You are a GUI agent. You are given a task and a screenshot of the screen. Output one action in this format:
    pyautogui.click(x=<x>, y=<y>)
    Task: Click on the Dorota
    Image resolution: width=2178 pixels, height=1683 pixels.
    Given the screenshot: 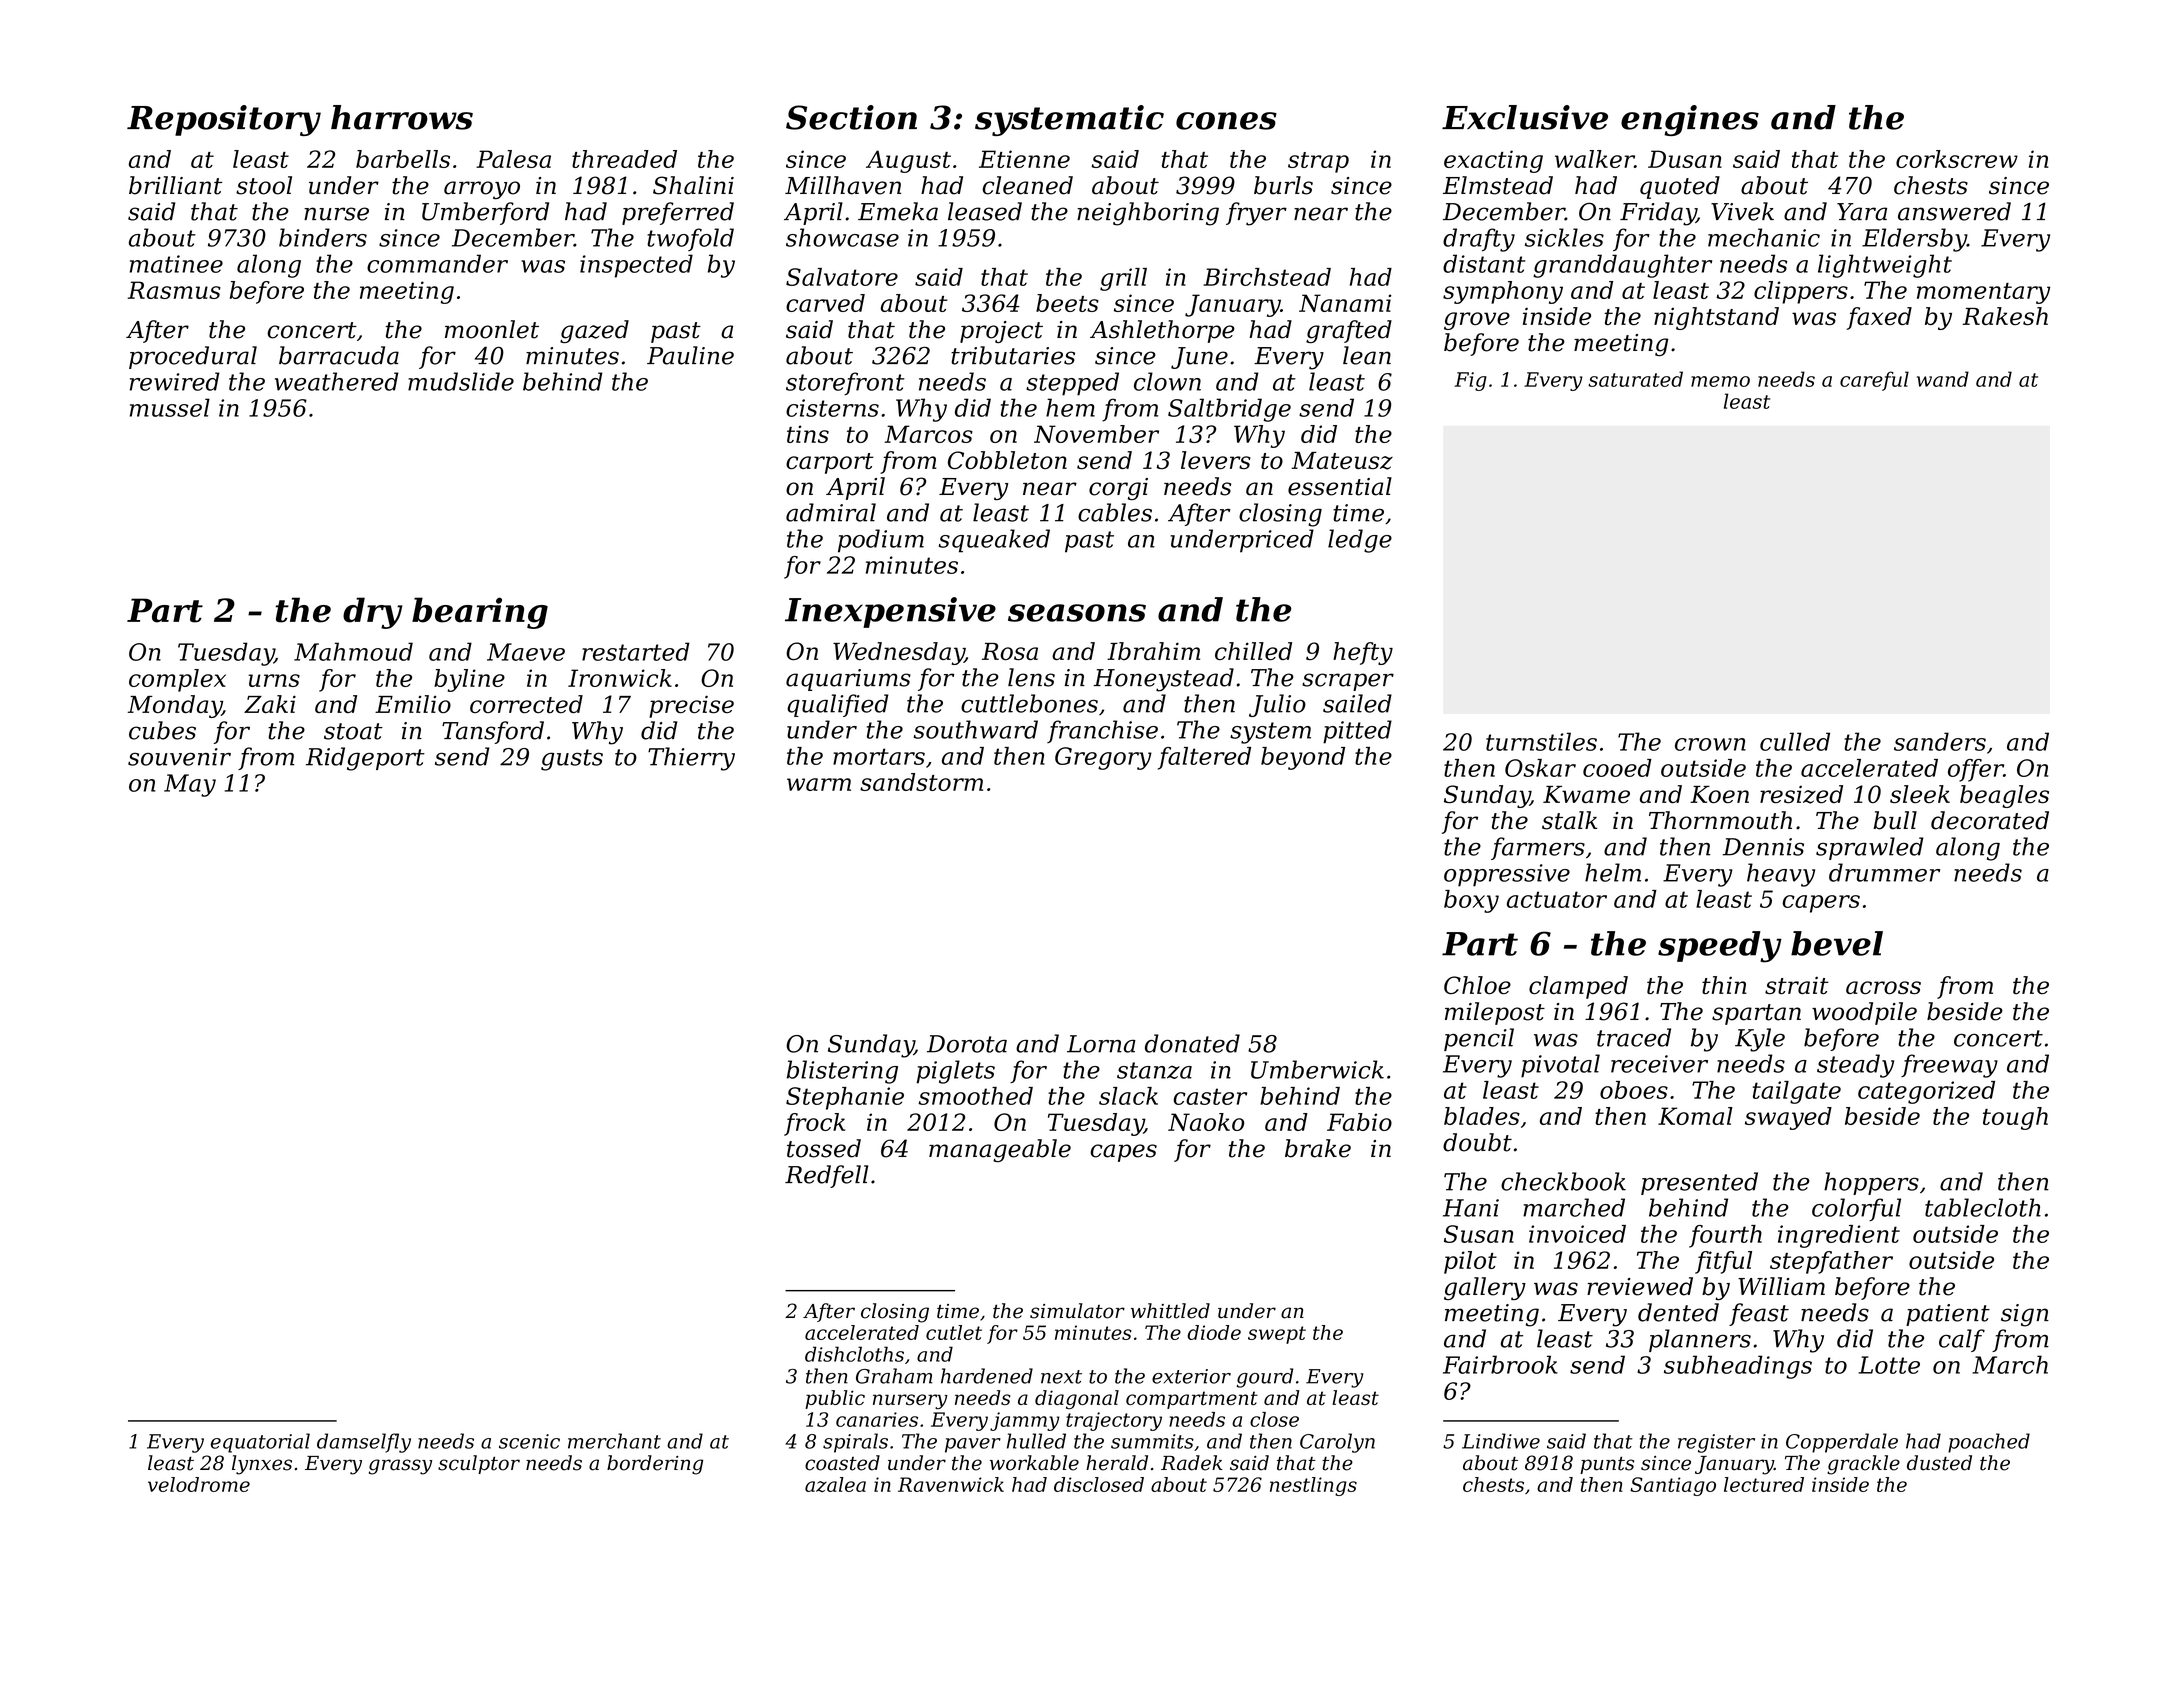 What is the action you would take?
    pyautogui.click(x=967, y=1044)
